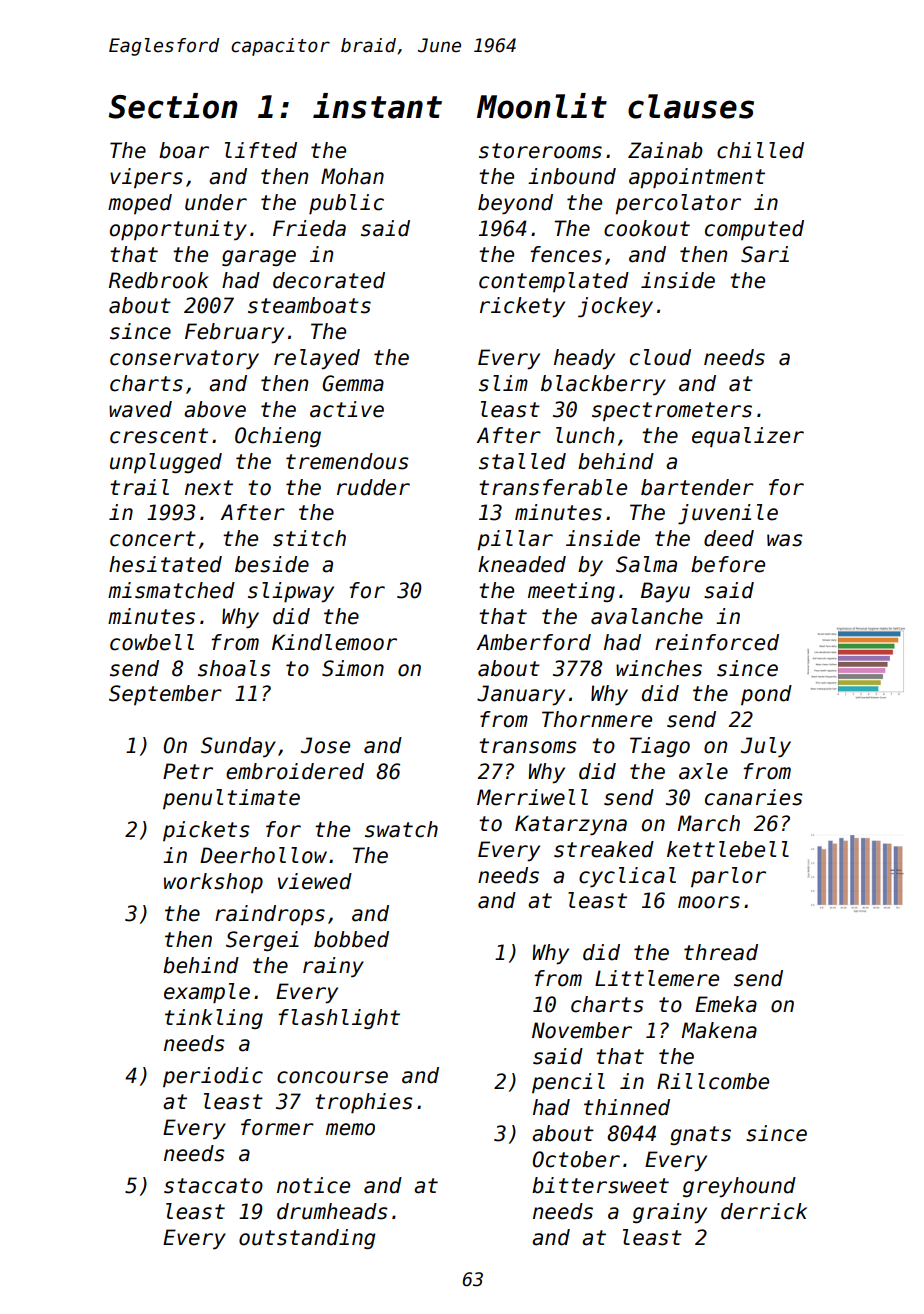 The image size is (924, 1314). I want to click on bobbed, so click(351, 939).
